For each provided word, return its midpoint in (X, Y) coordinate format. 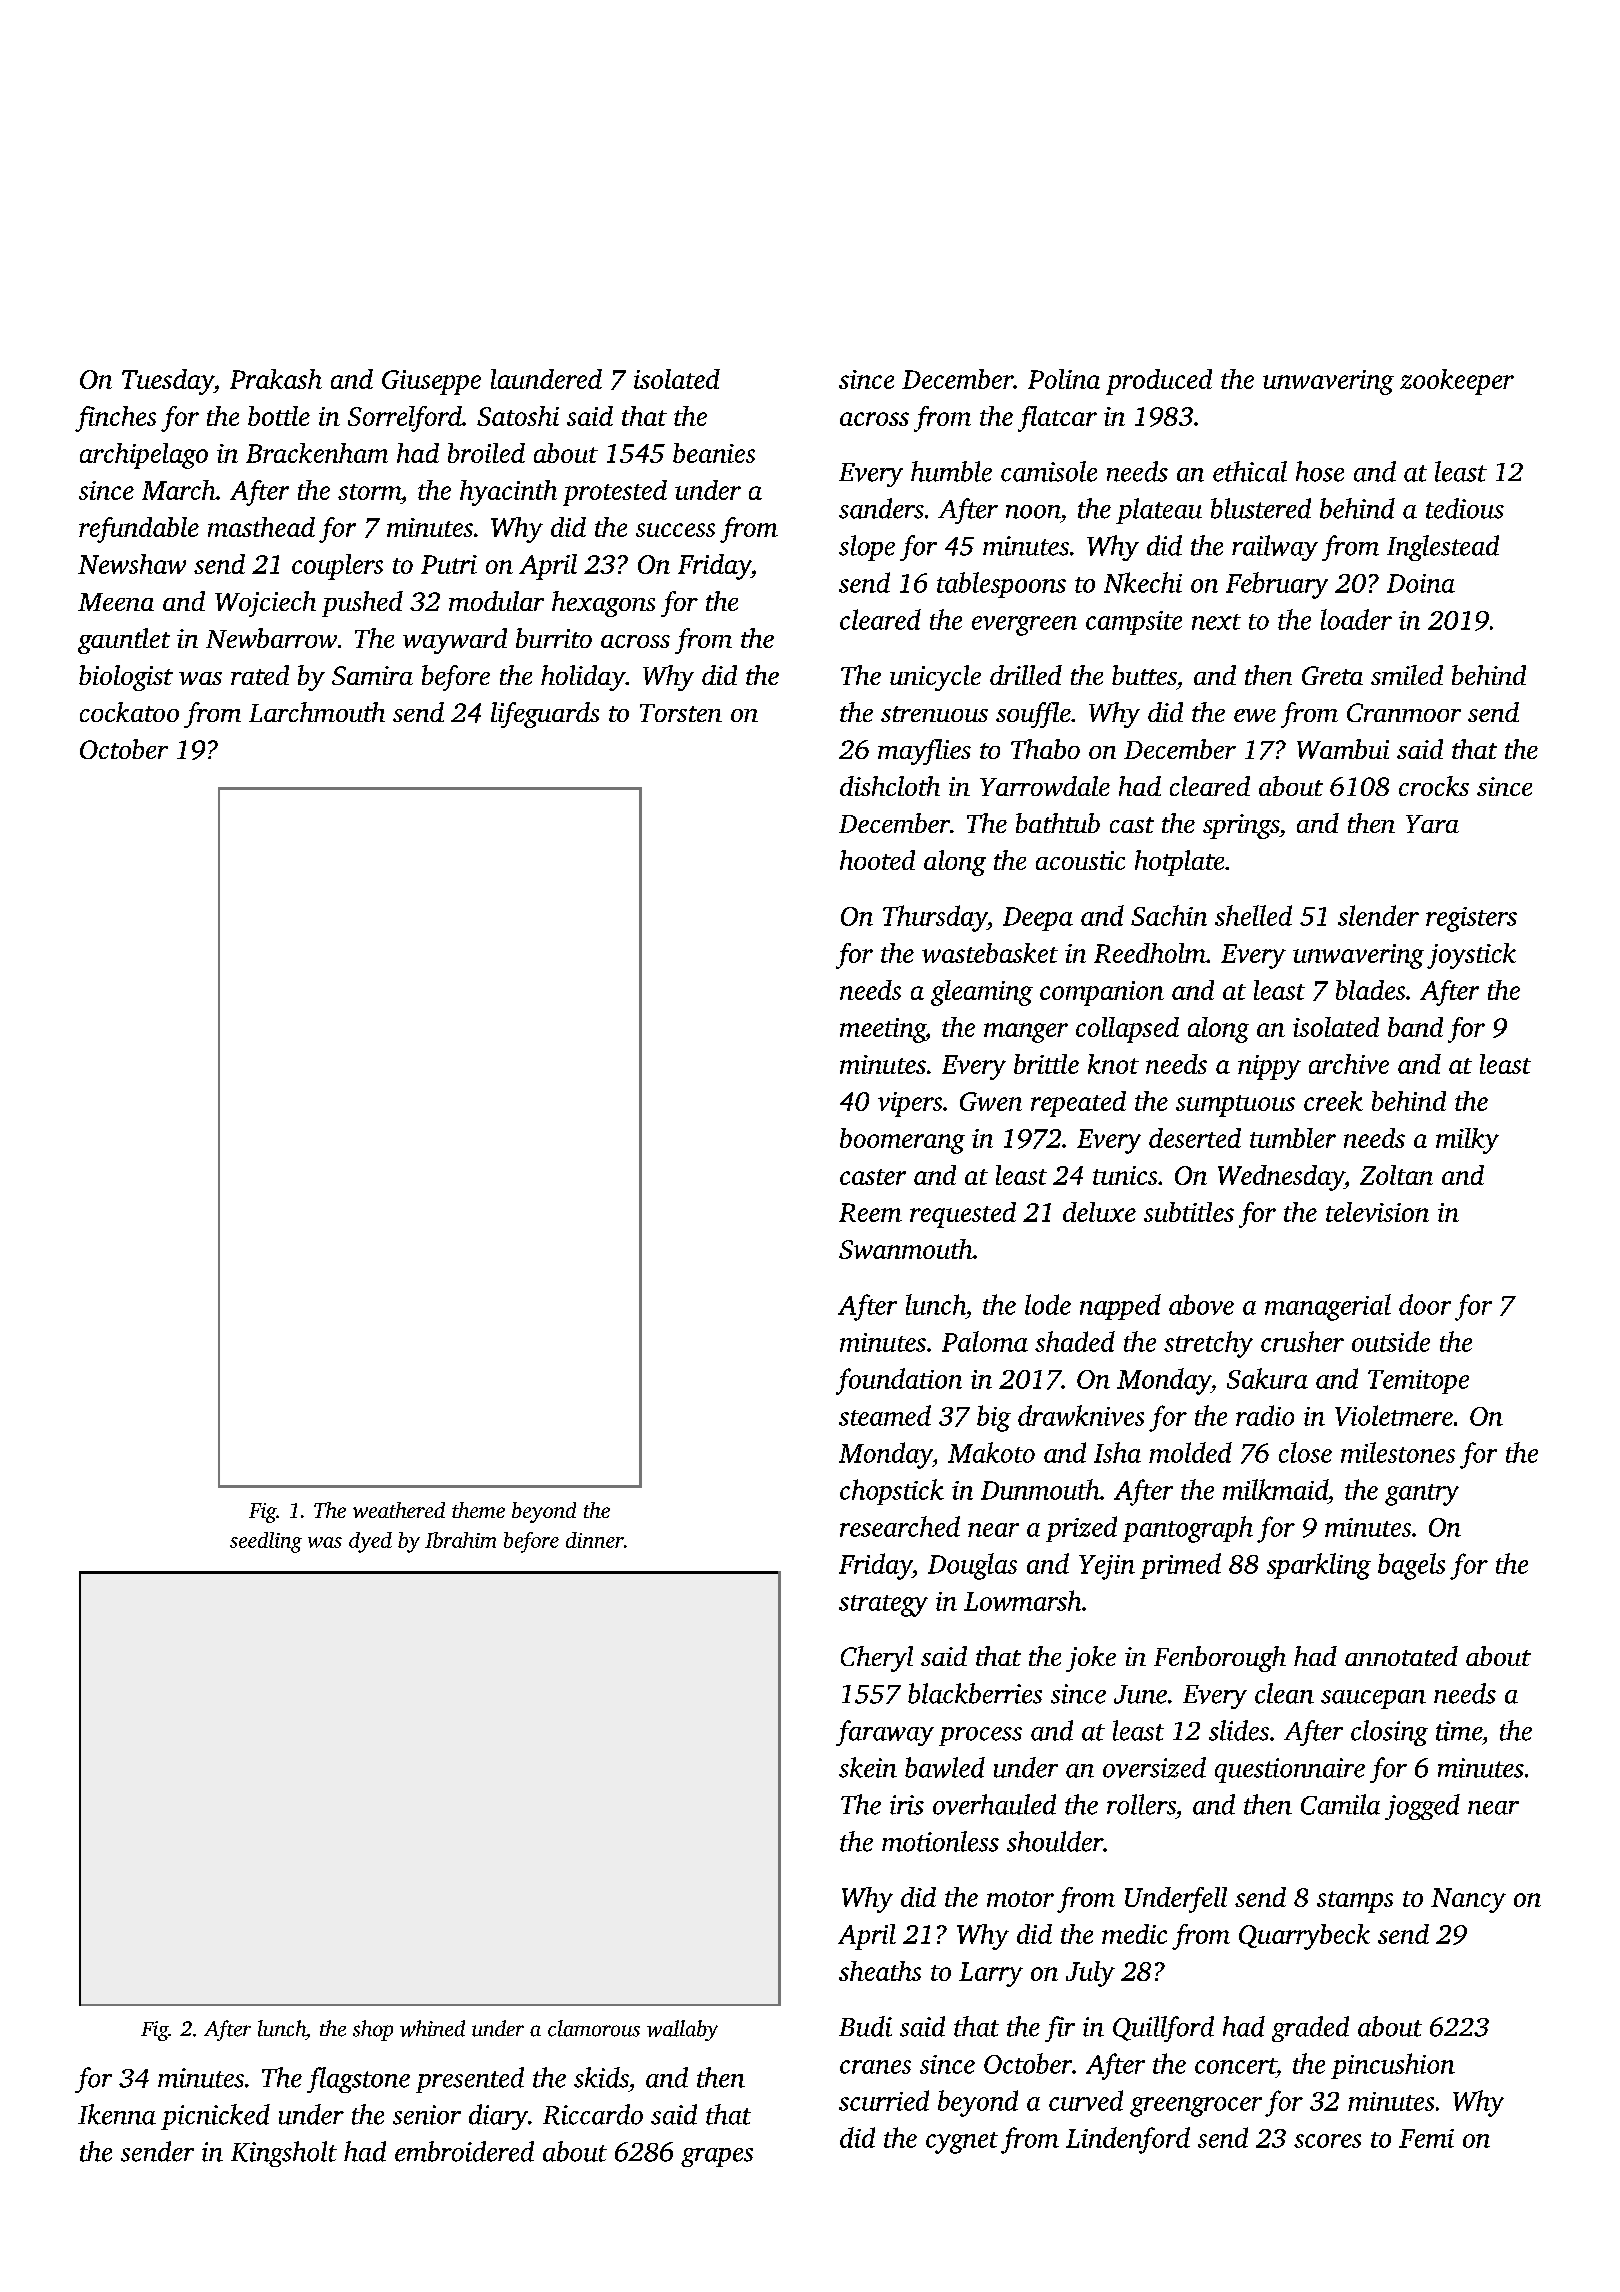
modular (496, 601)
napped (1120, 1307)
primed (1180, 1566)
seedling (266, 1542)
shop (373, 2030)
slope (867, 548)
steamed (885, 1415)
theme (478, 1510)
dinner (595, 1540)
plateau (1159, 511)
